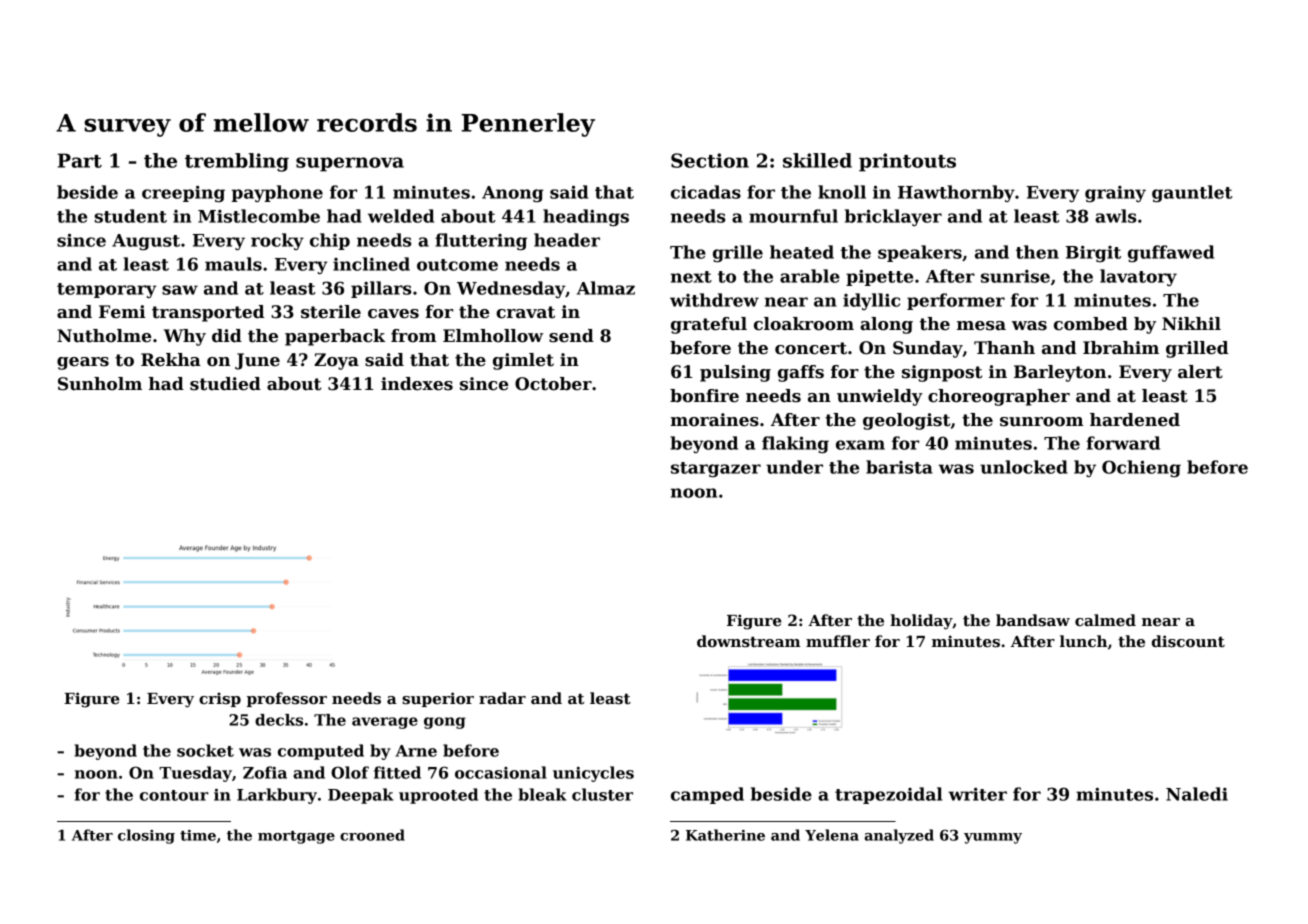 The height and width of the image is (924, 1308). Describe the element at coordinates (567, 240) in the image. I see `header` at that location.
